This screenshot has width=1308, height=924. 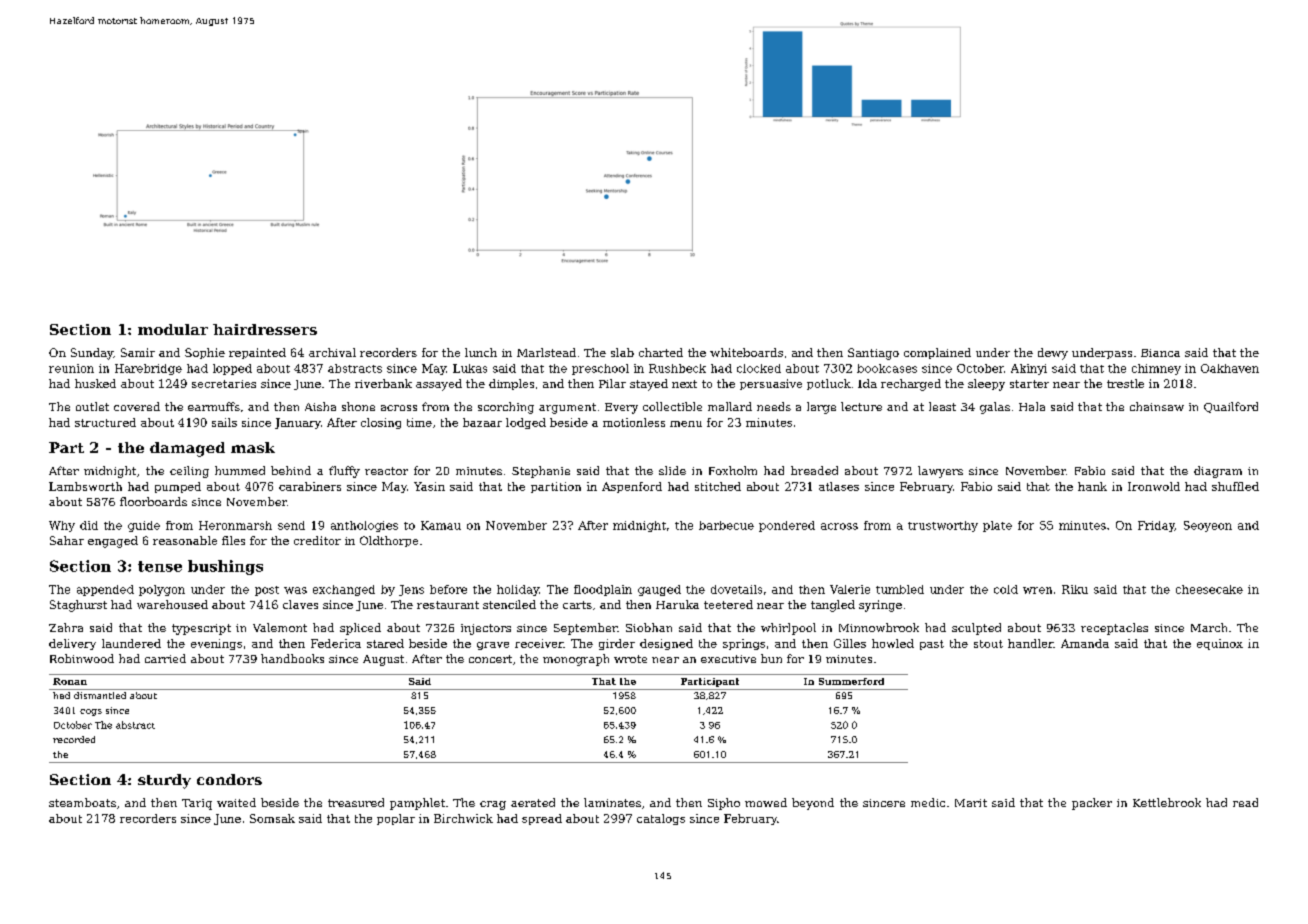 I want to click on tumbled, so click(x=900, y=589).
